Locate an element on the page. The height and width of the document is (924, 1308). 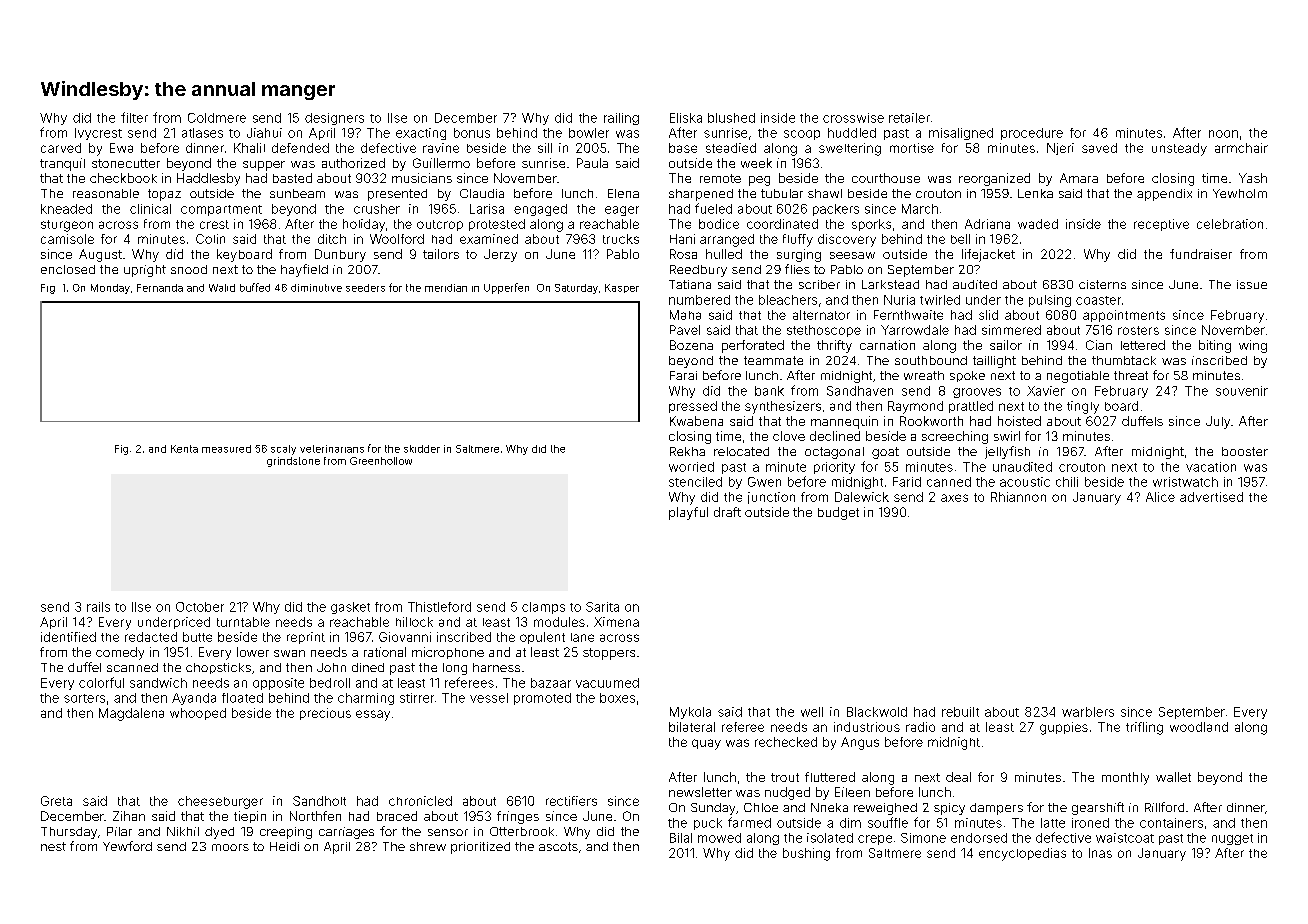
moors is located at coordinates (230, 847).
